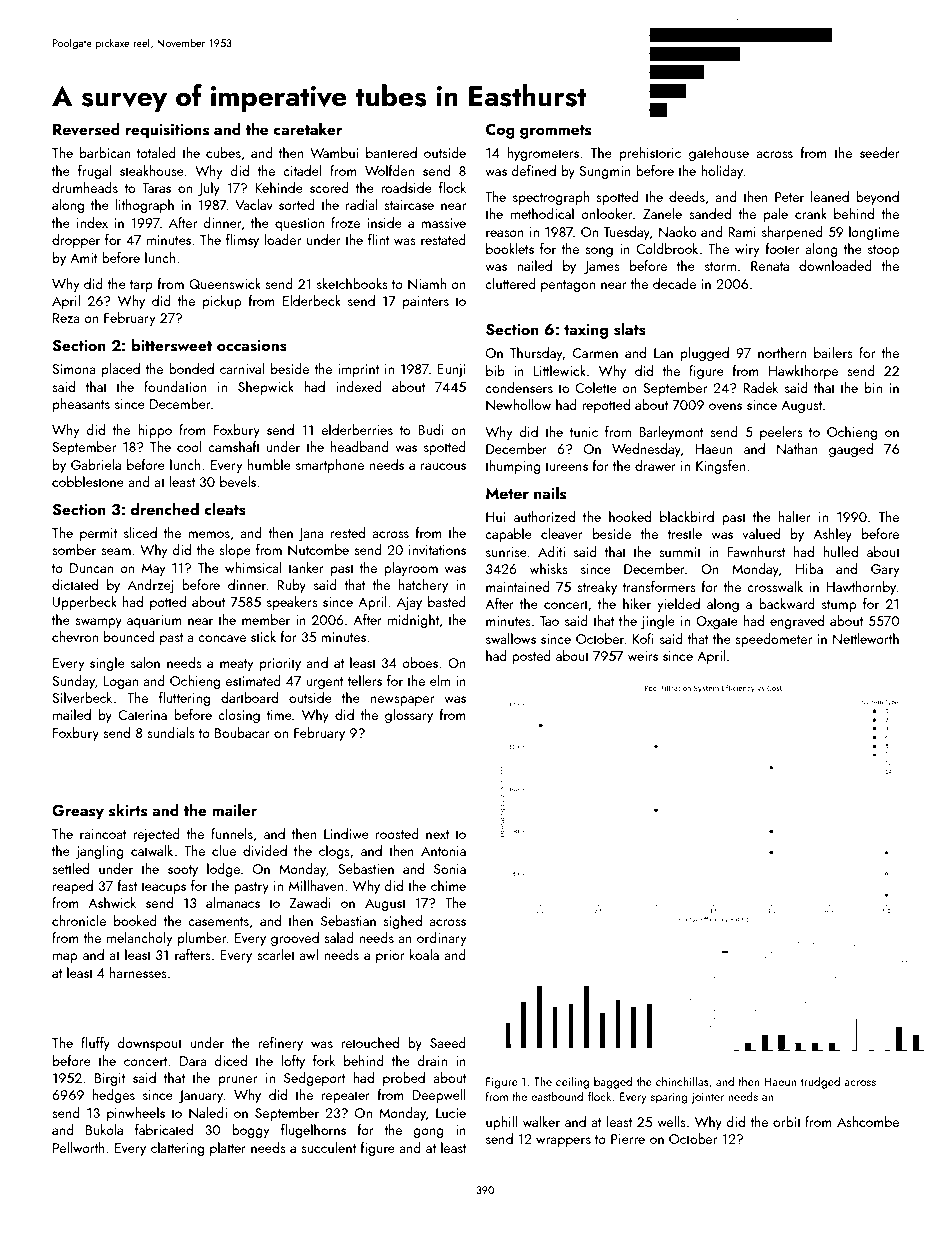 Image resolution: width=952 pixels, height=1233 pixels. Describe the element at coordinates (820, 1082) in the document. I see `trudged` at that location.
